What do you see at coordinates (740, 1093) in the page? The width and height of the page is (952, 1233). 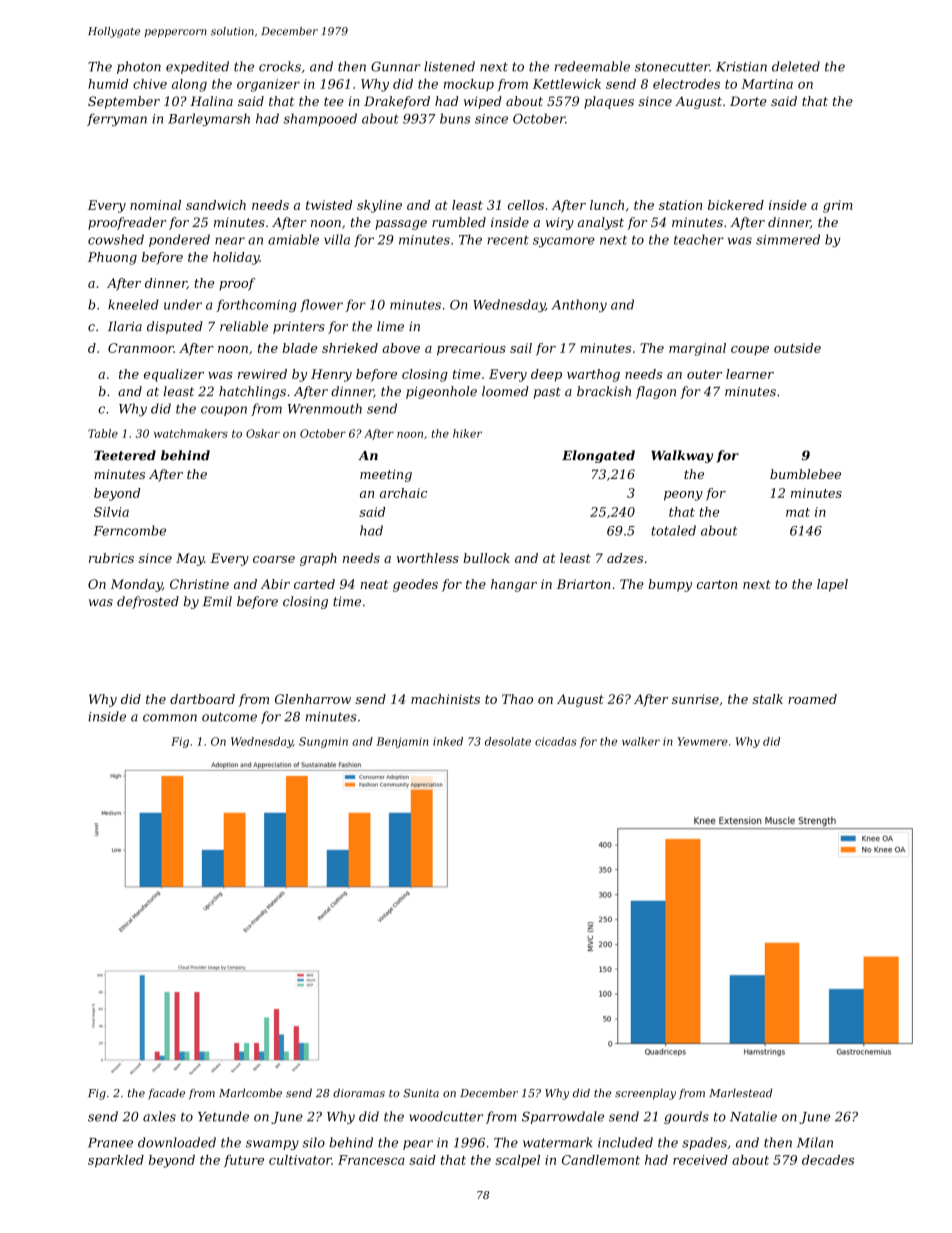 I see `Marlestead` at bounding box center [740, 1093].
